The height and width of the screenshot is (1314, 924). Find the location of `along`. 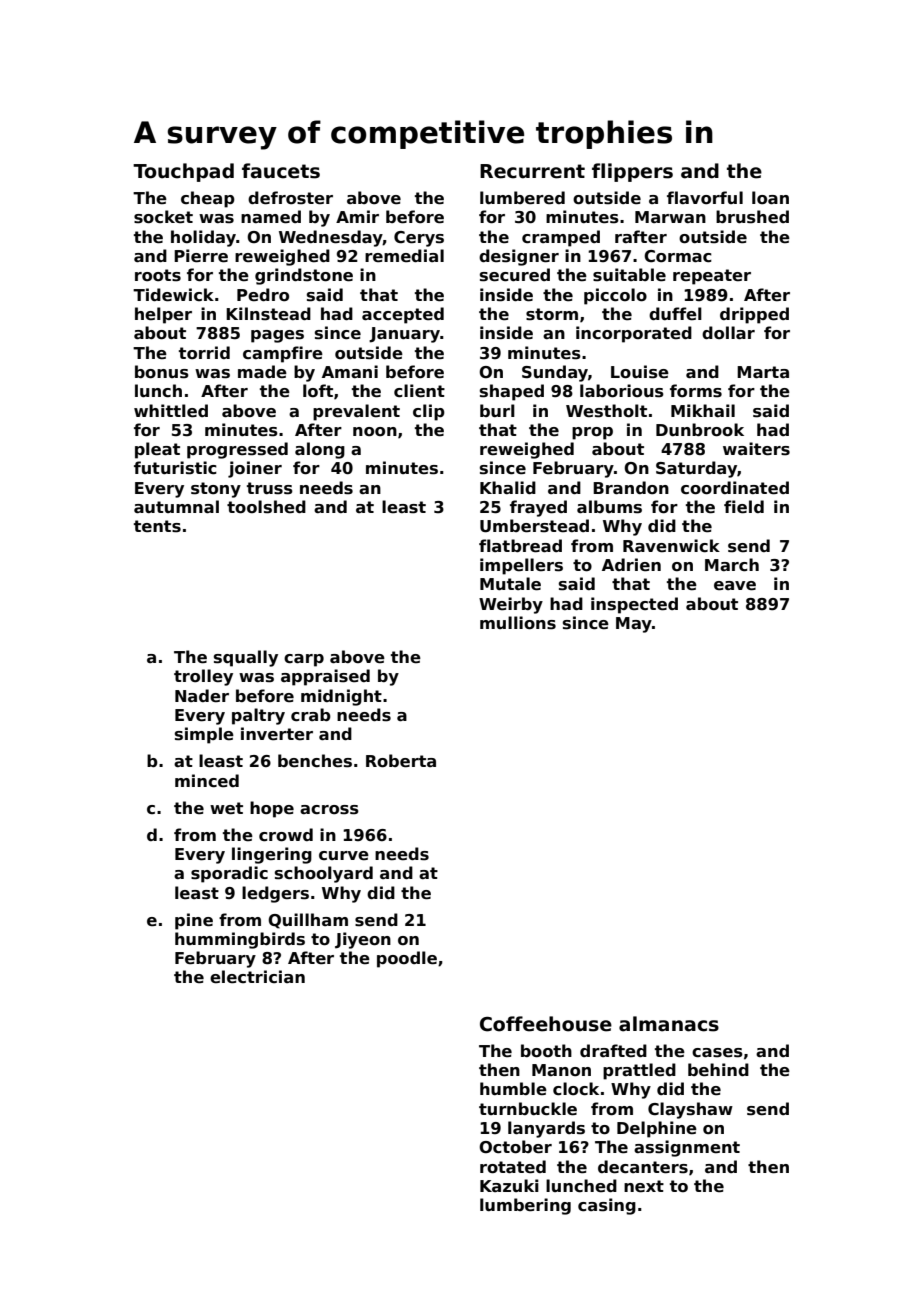

along is located at coordinates (320, 450).
